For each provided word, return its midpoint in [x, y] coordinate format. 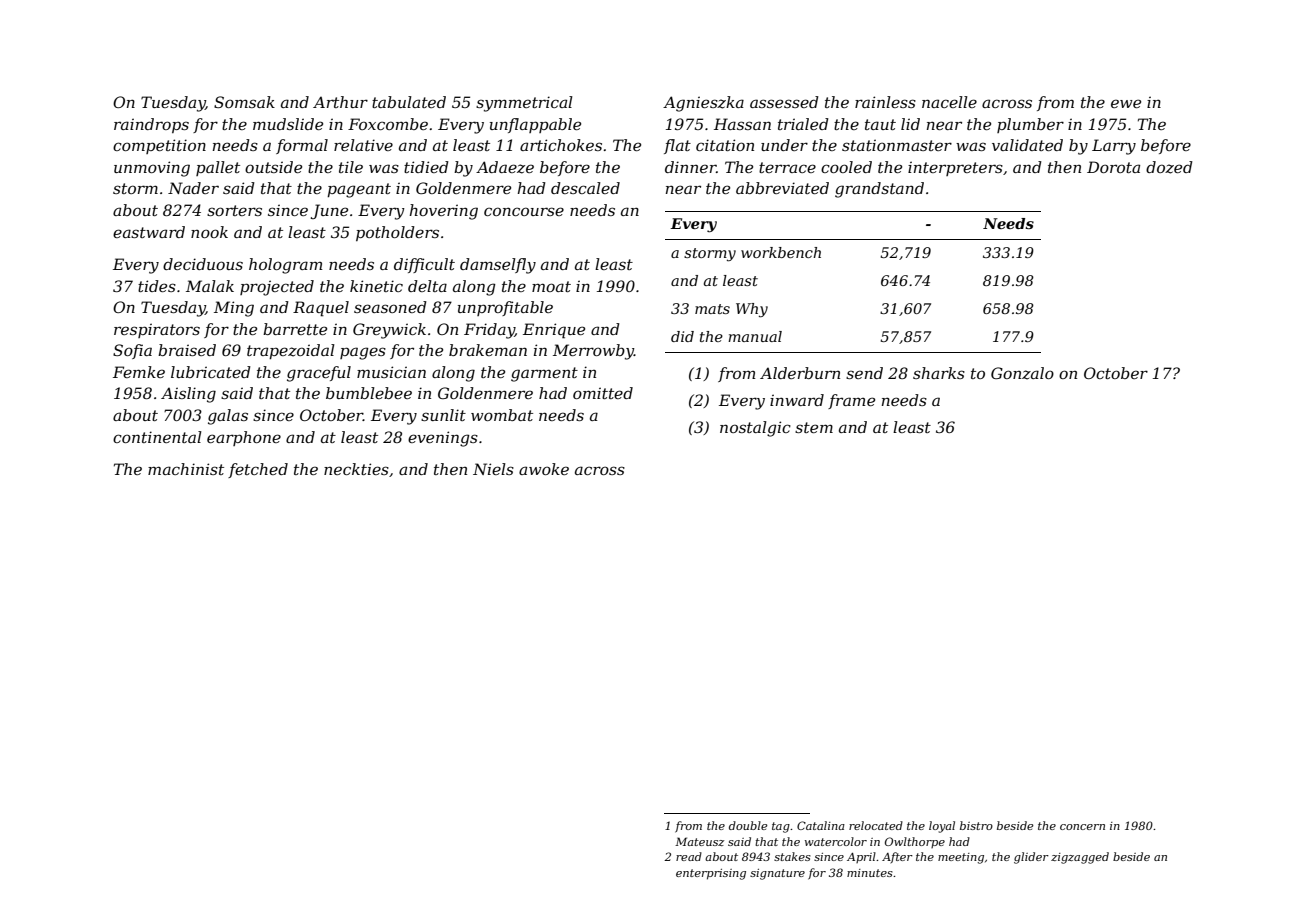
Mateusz [699, 841]
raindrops [151, 125]
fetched [258, 470]
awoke [544, 469]
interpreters [955, 168]
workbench [781, 252]
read [689, 856]
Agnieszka [703, 104]
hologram [286, 266]
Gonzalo [1022, 373]
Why [752, 310]
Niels [493, 469]
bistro [976, 825]
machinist [186, 469]
